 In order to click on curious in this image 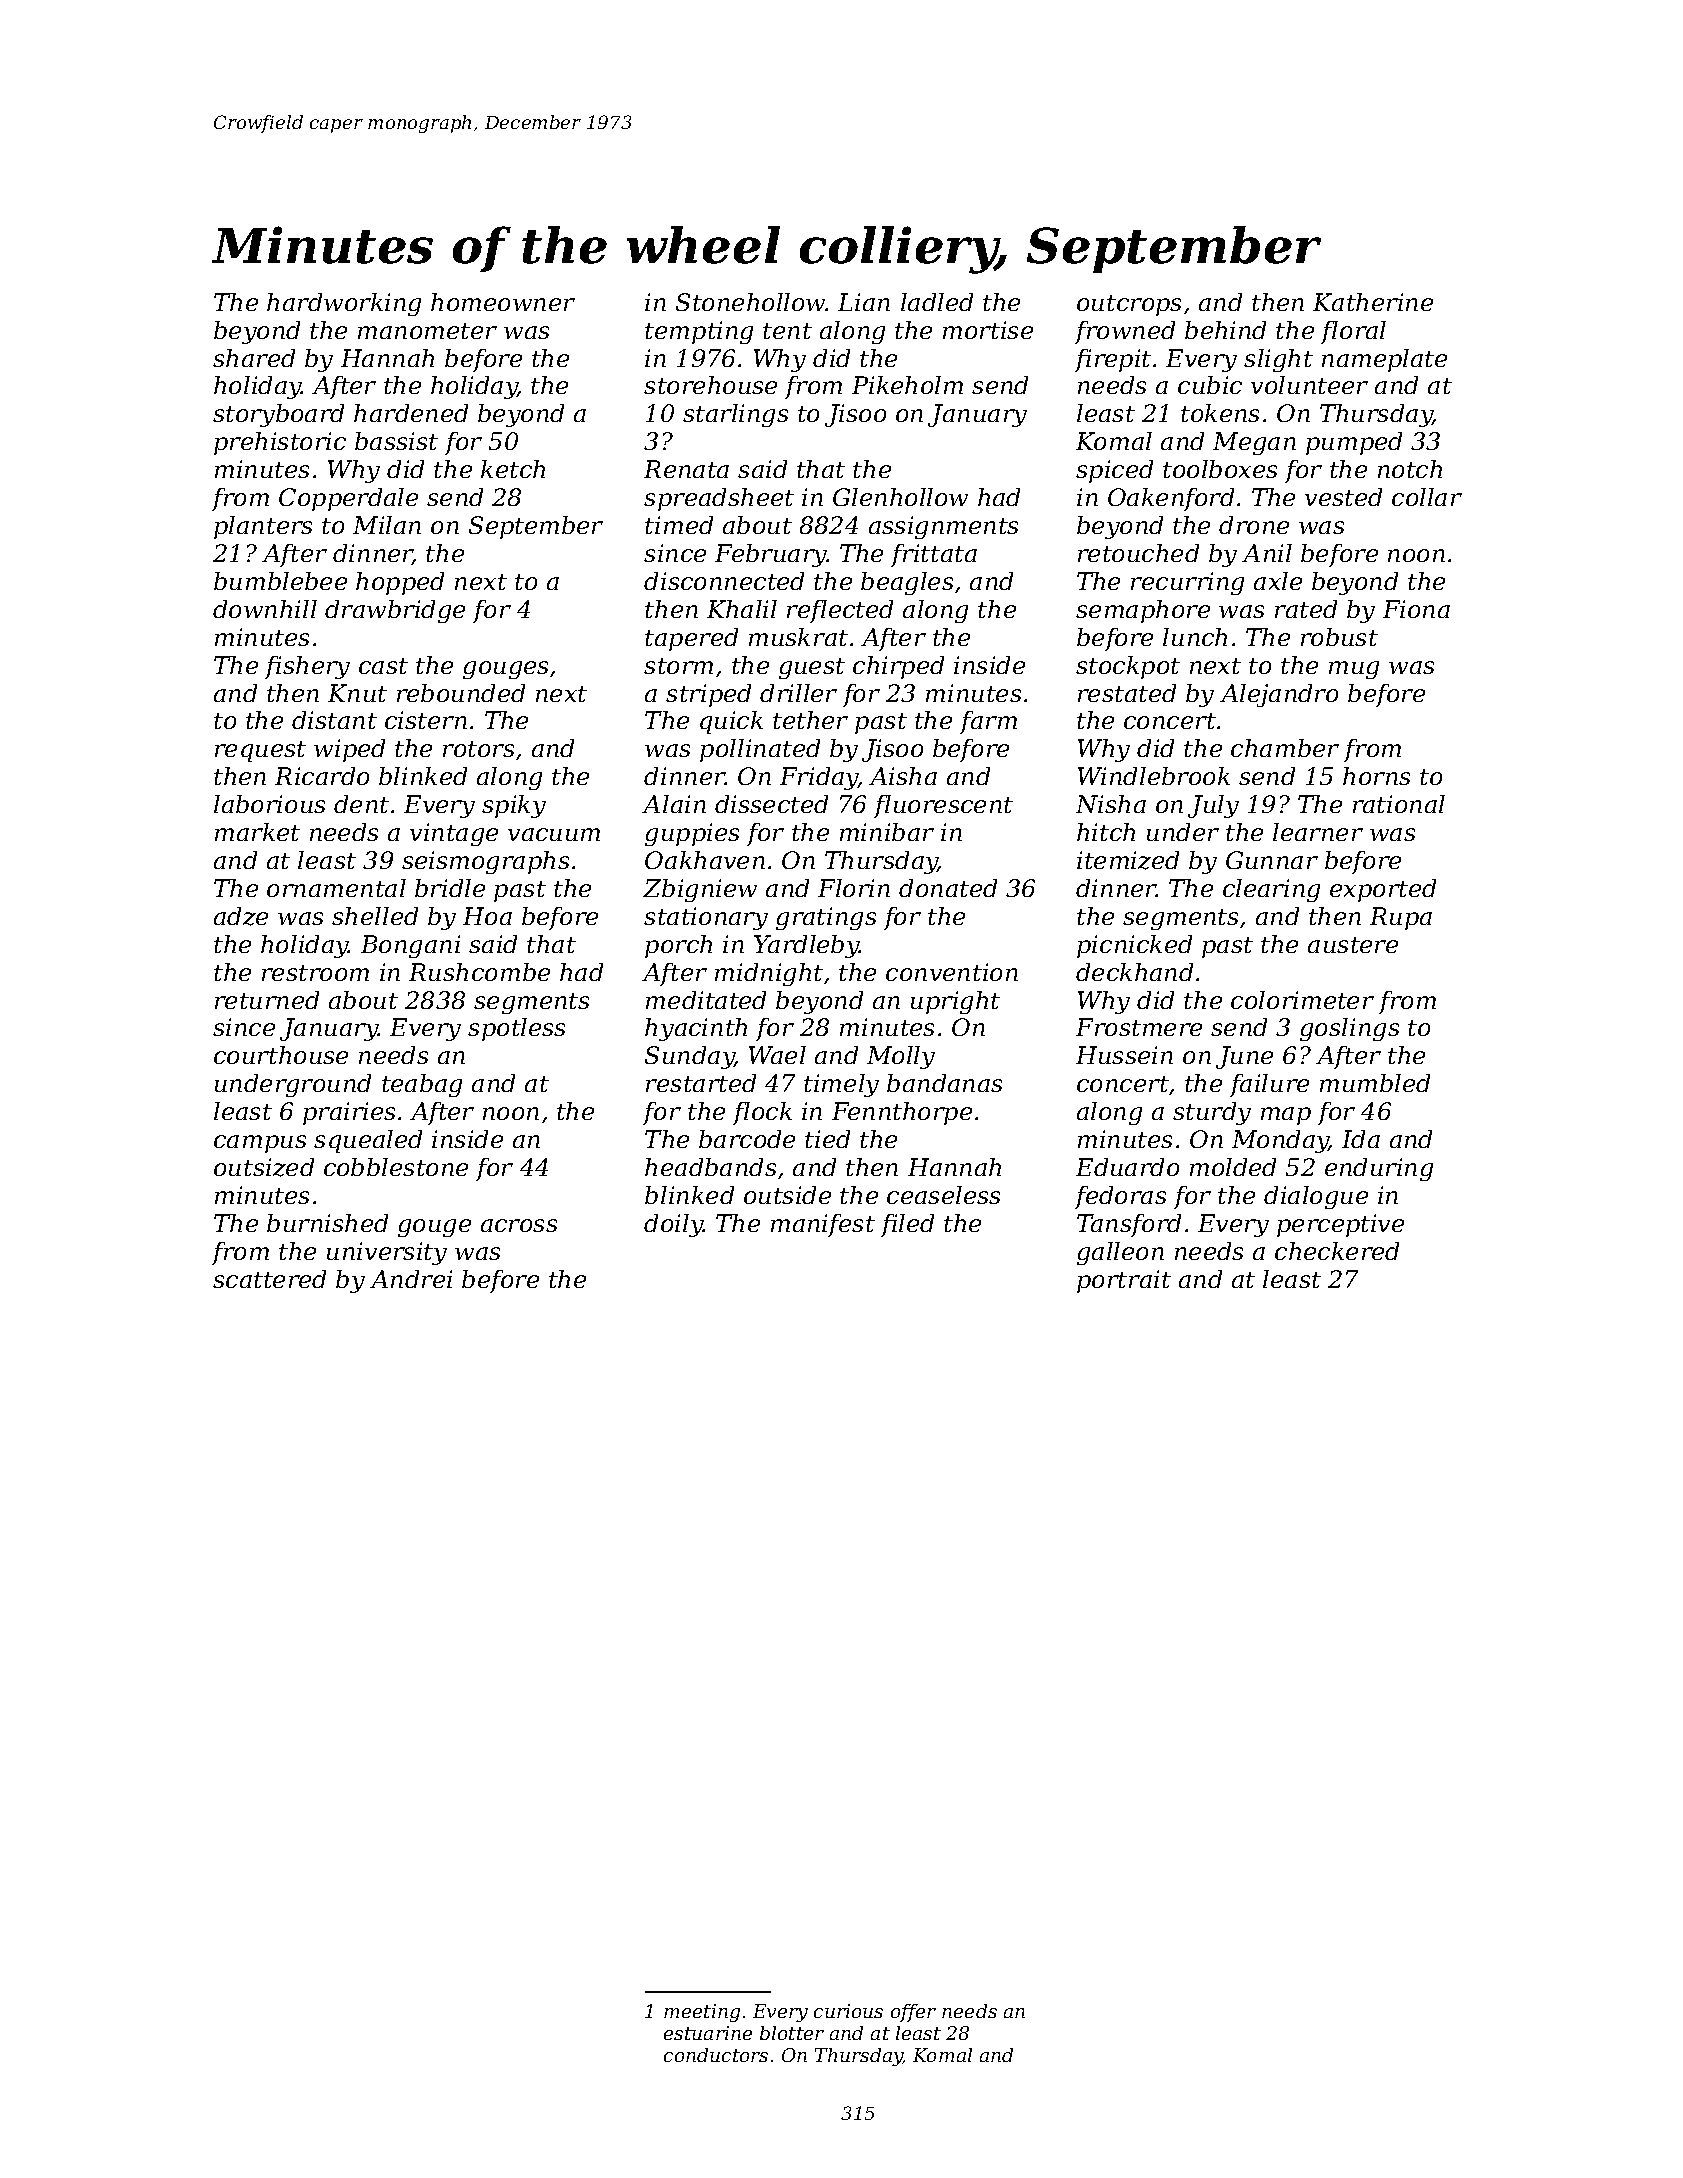, I will do `click(848, 2011)`.
